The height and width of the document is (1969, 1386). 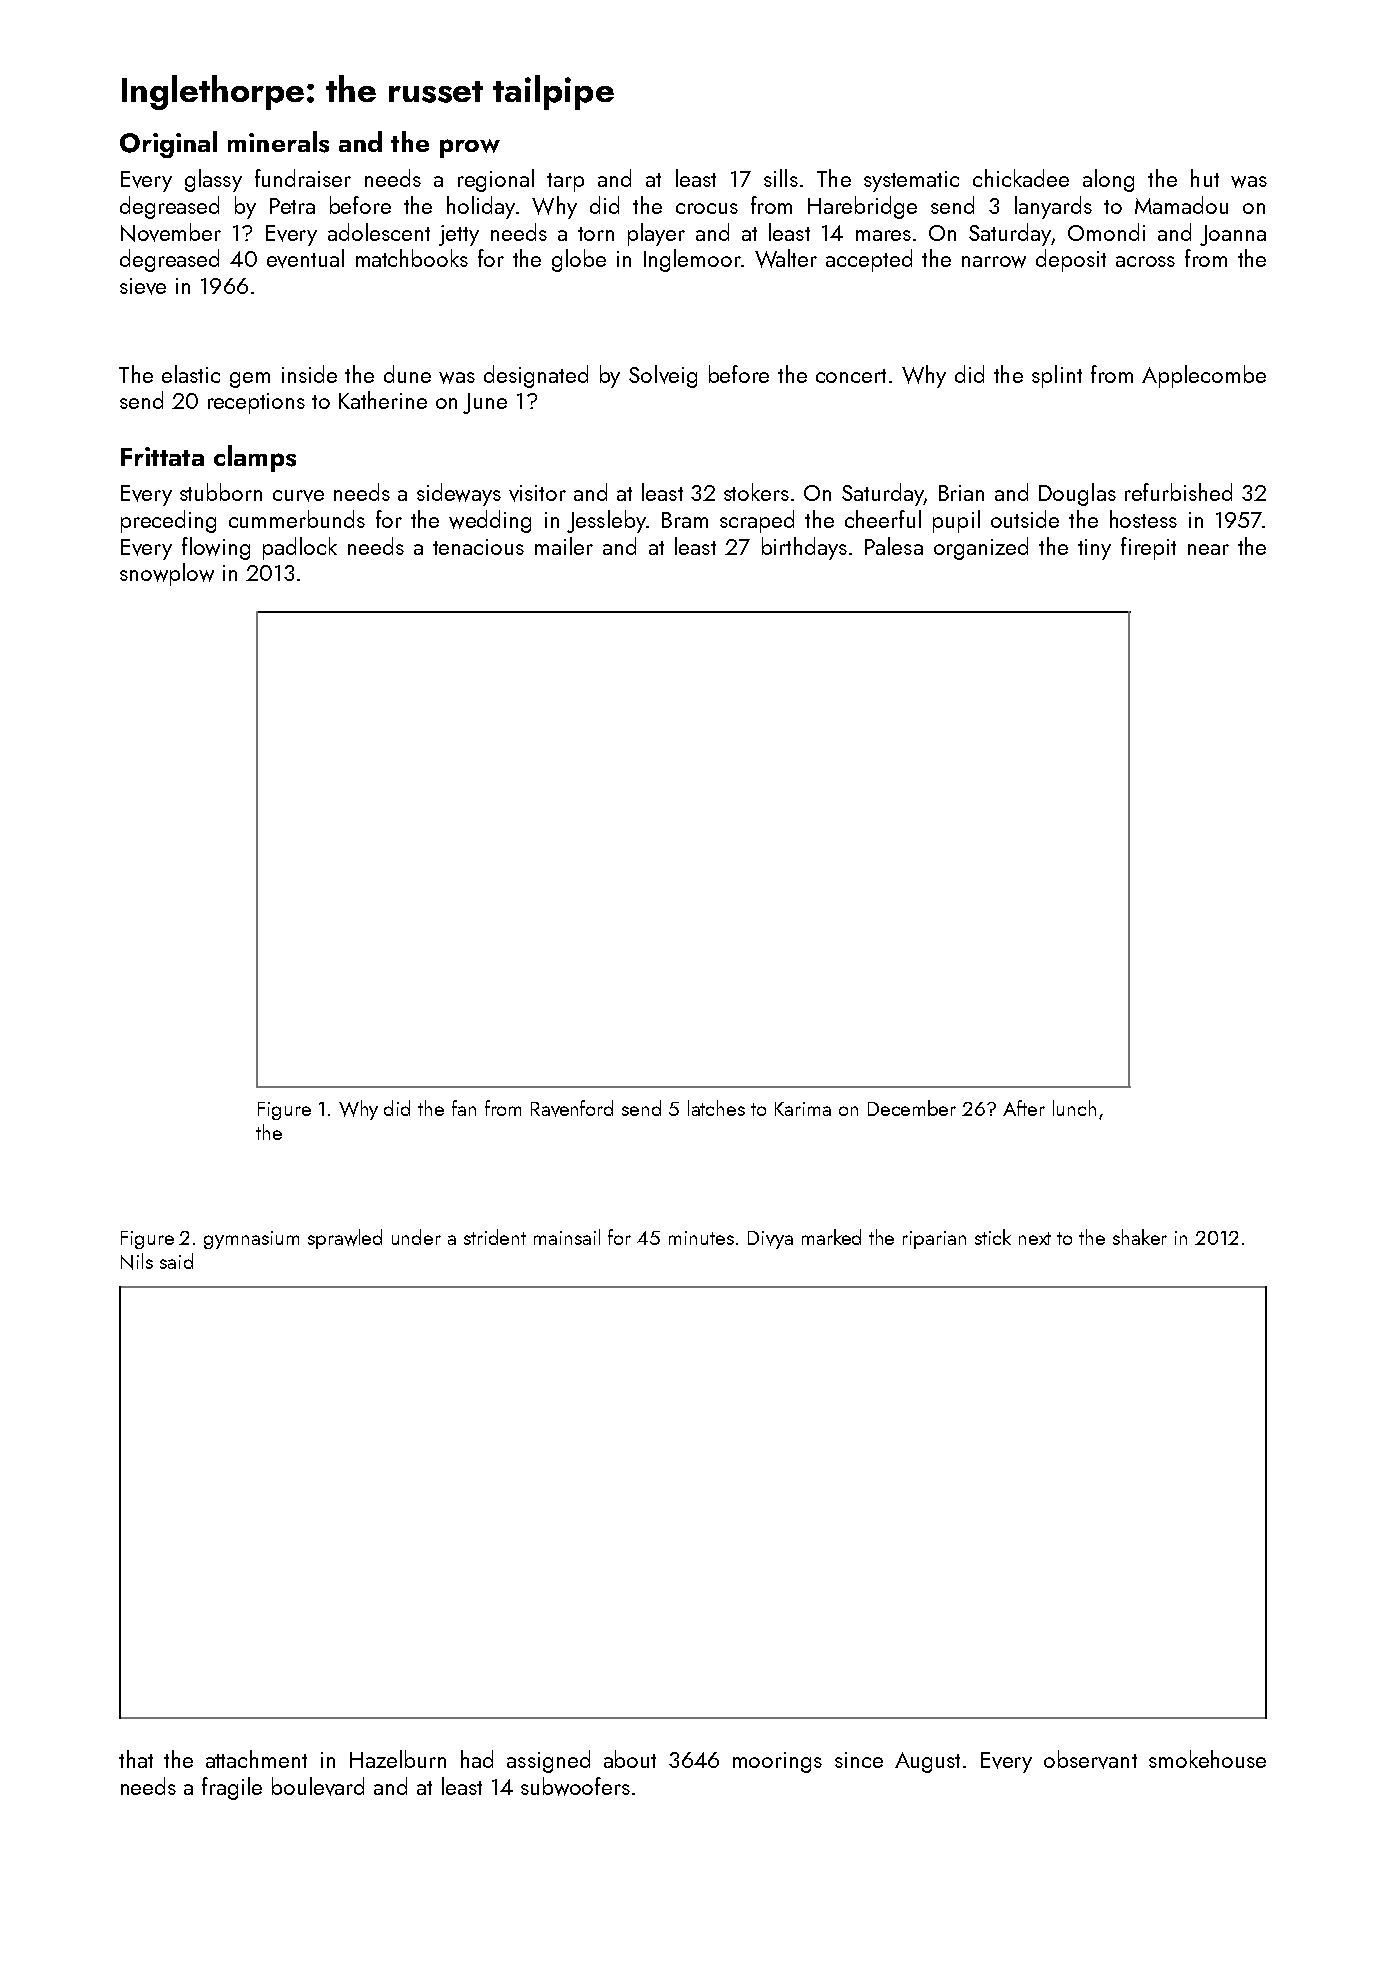 What do you see at coordinates (781, 178) in the document?
I see `sills` at bounding box center [781, 178].
